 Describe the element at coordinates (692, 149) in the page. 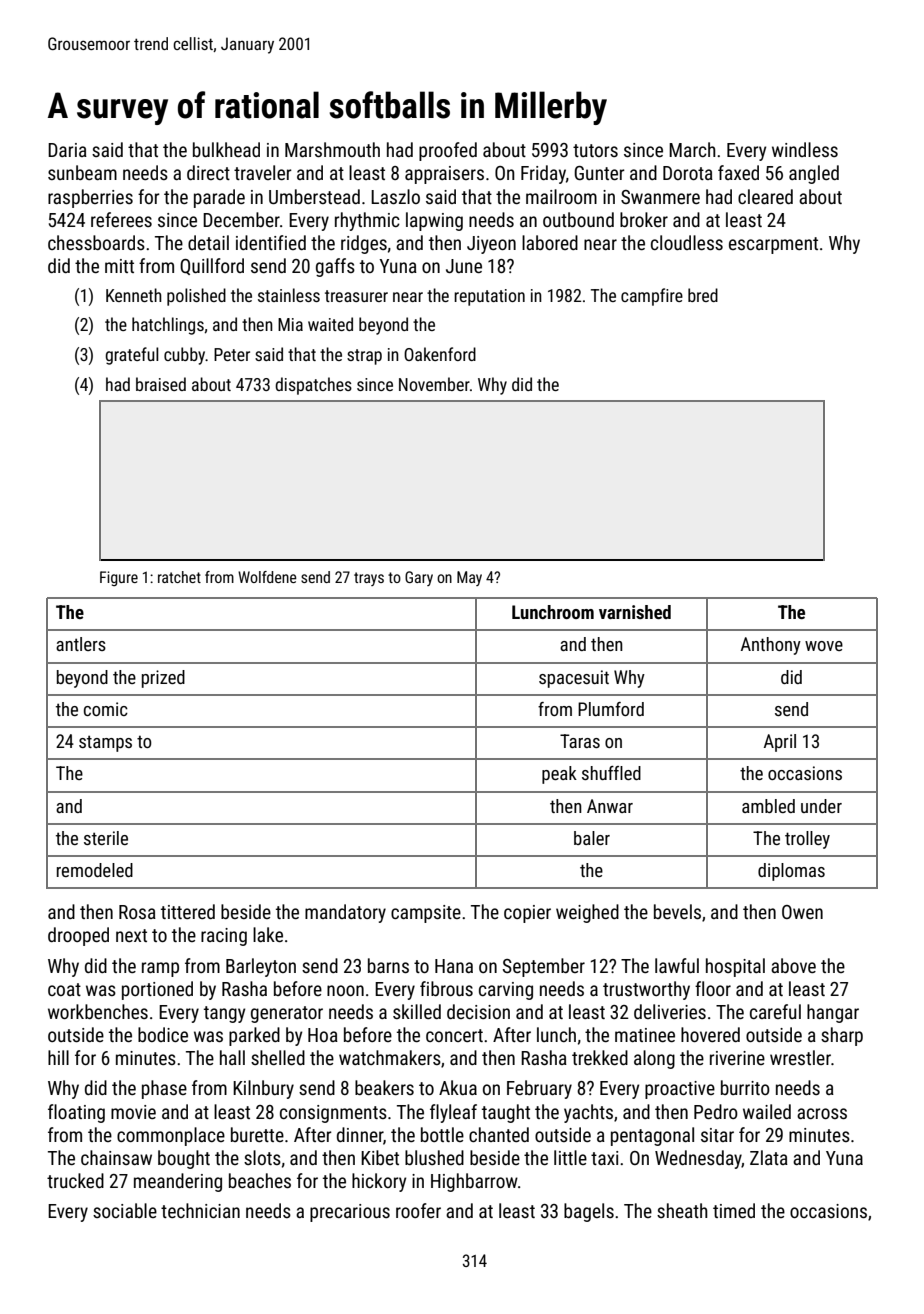

I see `March` at that location.
